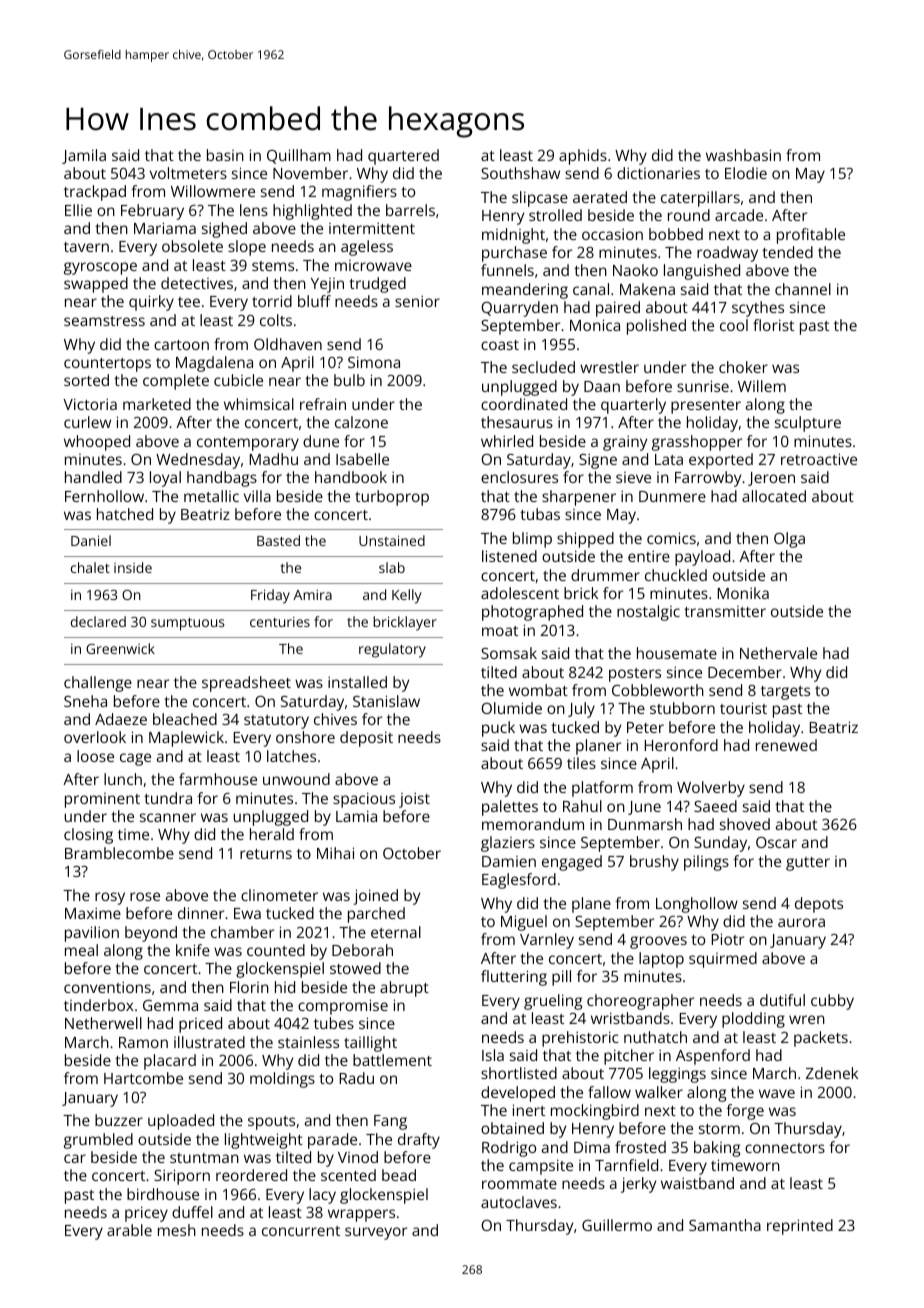 This image has height=1308, width=924. Describe the element at coordinates (808, 864) in the image. I see `gutter` at that location.
